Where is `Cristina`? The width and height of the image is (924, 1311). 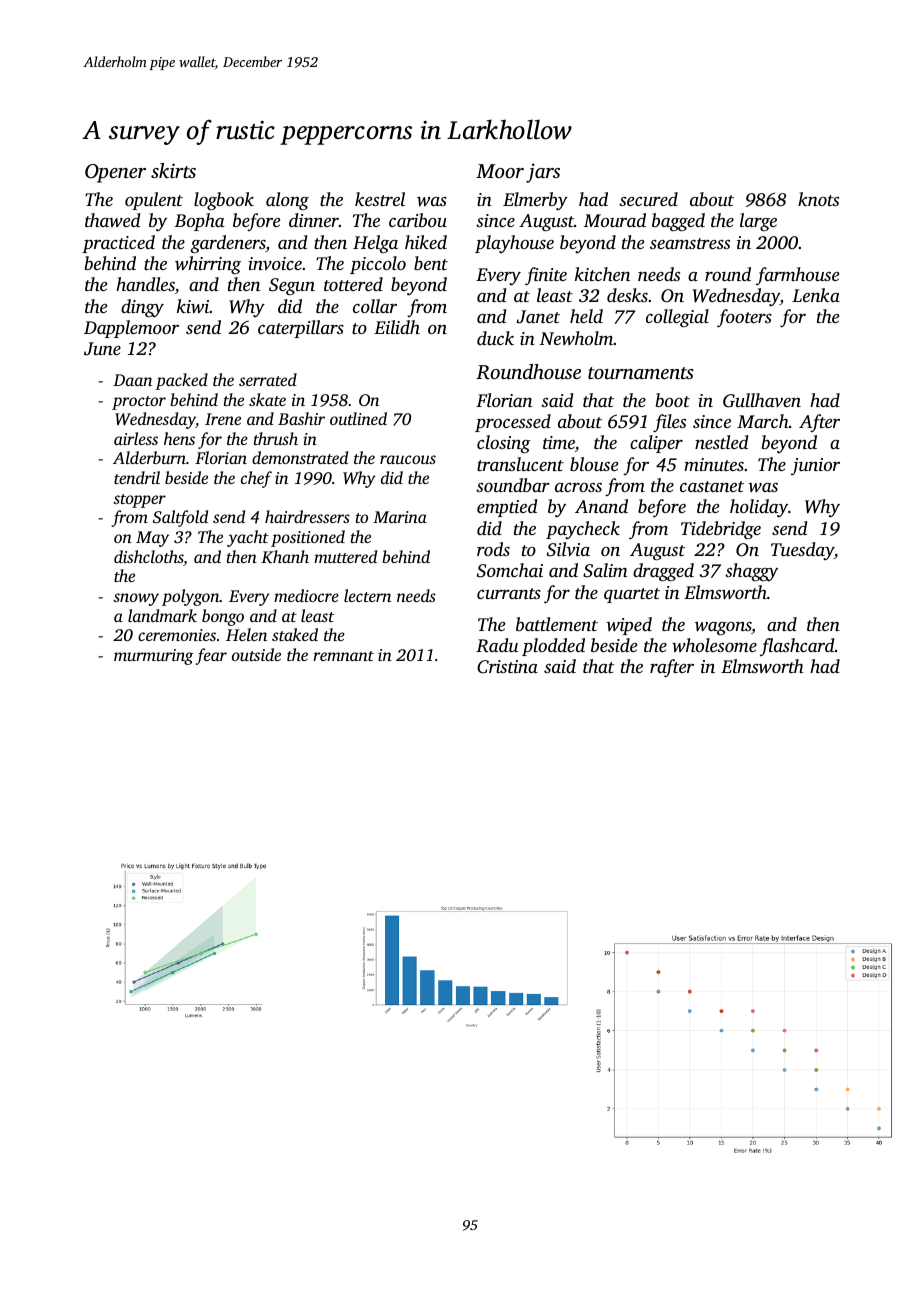 Cristina is located at coordinates (507, 667).
